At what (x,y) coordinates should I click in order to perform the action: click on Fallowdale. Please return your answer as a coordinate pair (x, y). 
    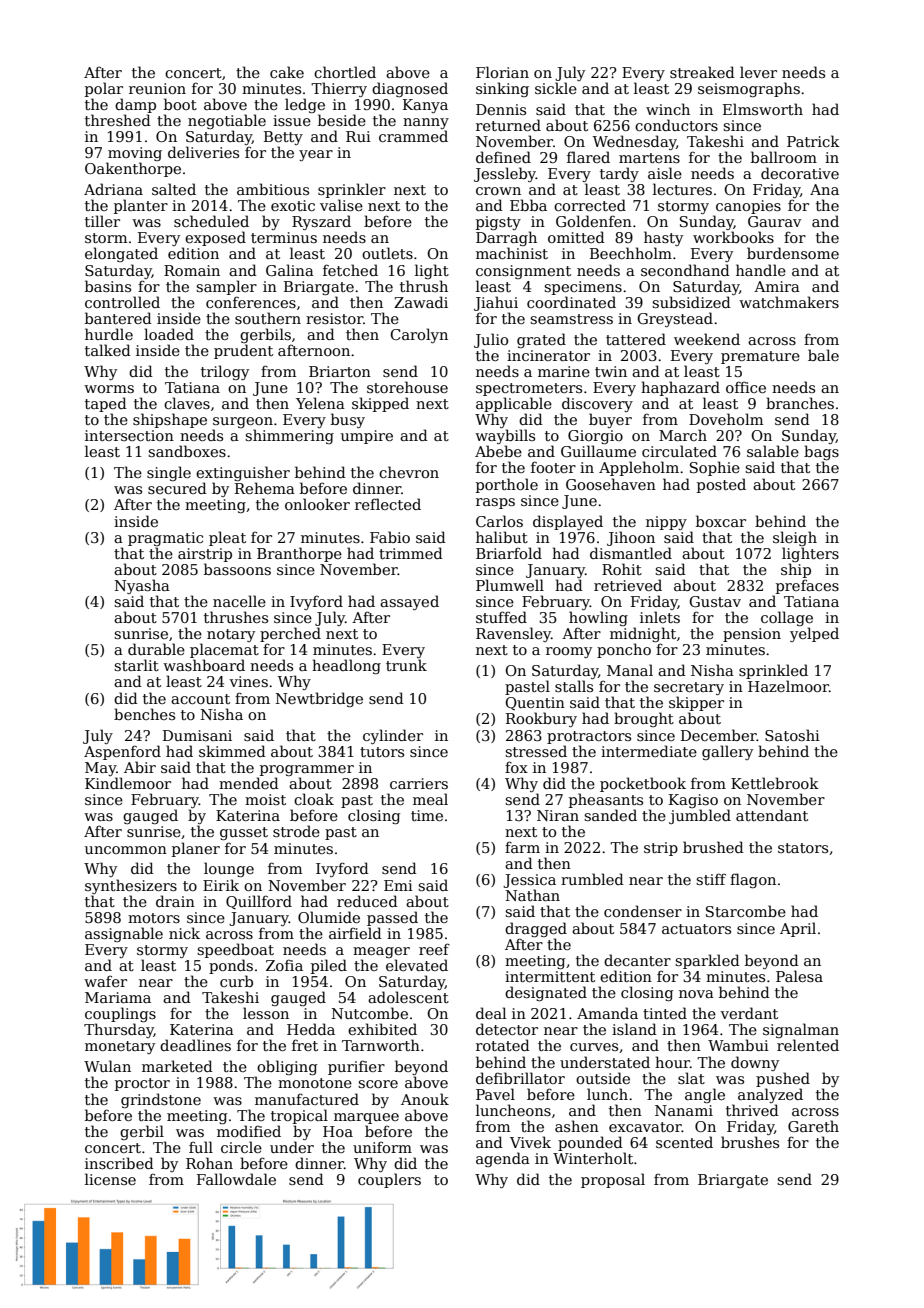
    Looking at the image, I should click on (236, 1179).
